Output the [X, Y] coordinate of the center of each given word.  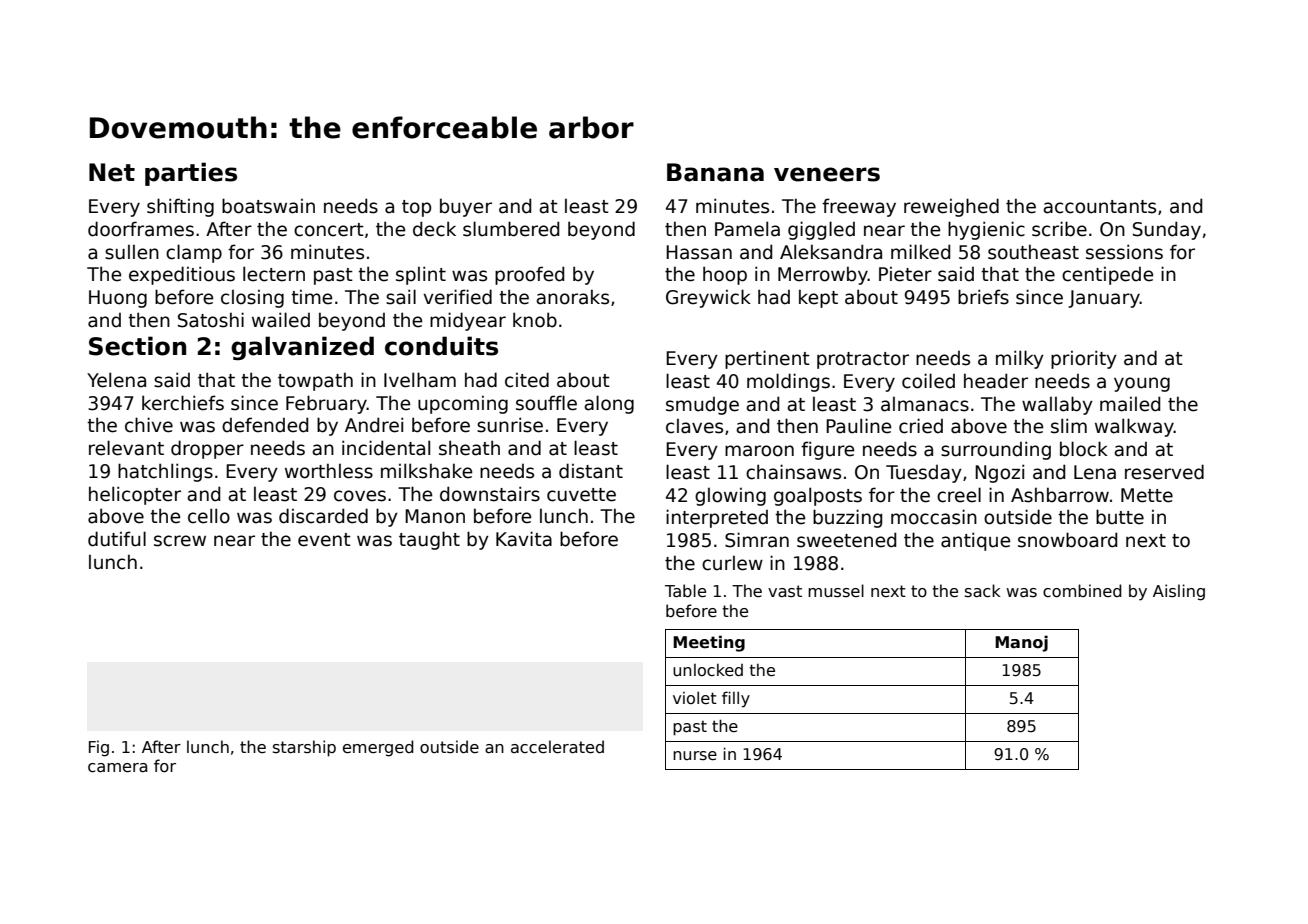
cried [921, 426]
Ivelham [420, 380]
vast [785, 591]
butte [1120, 517]
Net [112, 172]
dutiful [117, 539]
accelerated [557, 746]
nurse [695, 755]
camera [117, 768]
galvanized [302, 348]
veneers [827, 174]
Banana [715, 172]
